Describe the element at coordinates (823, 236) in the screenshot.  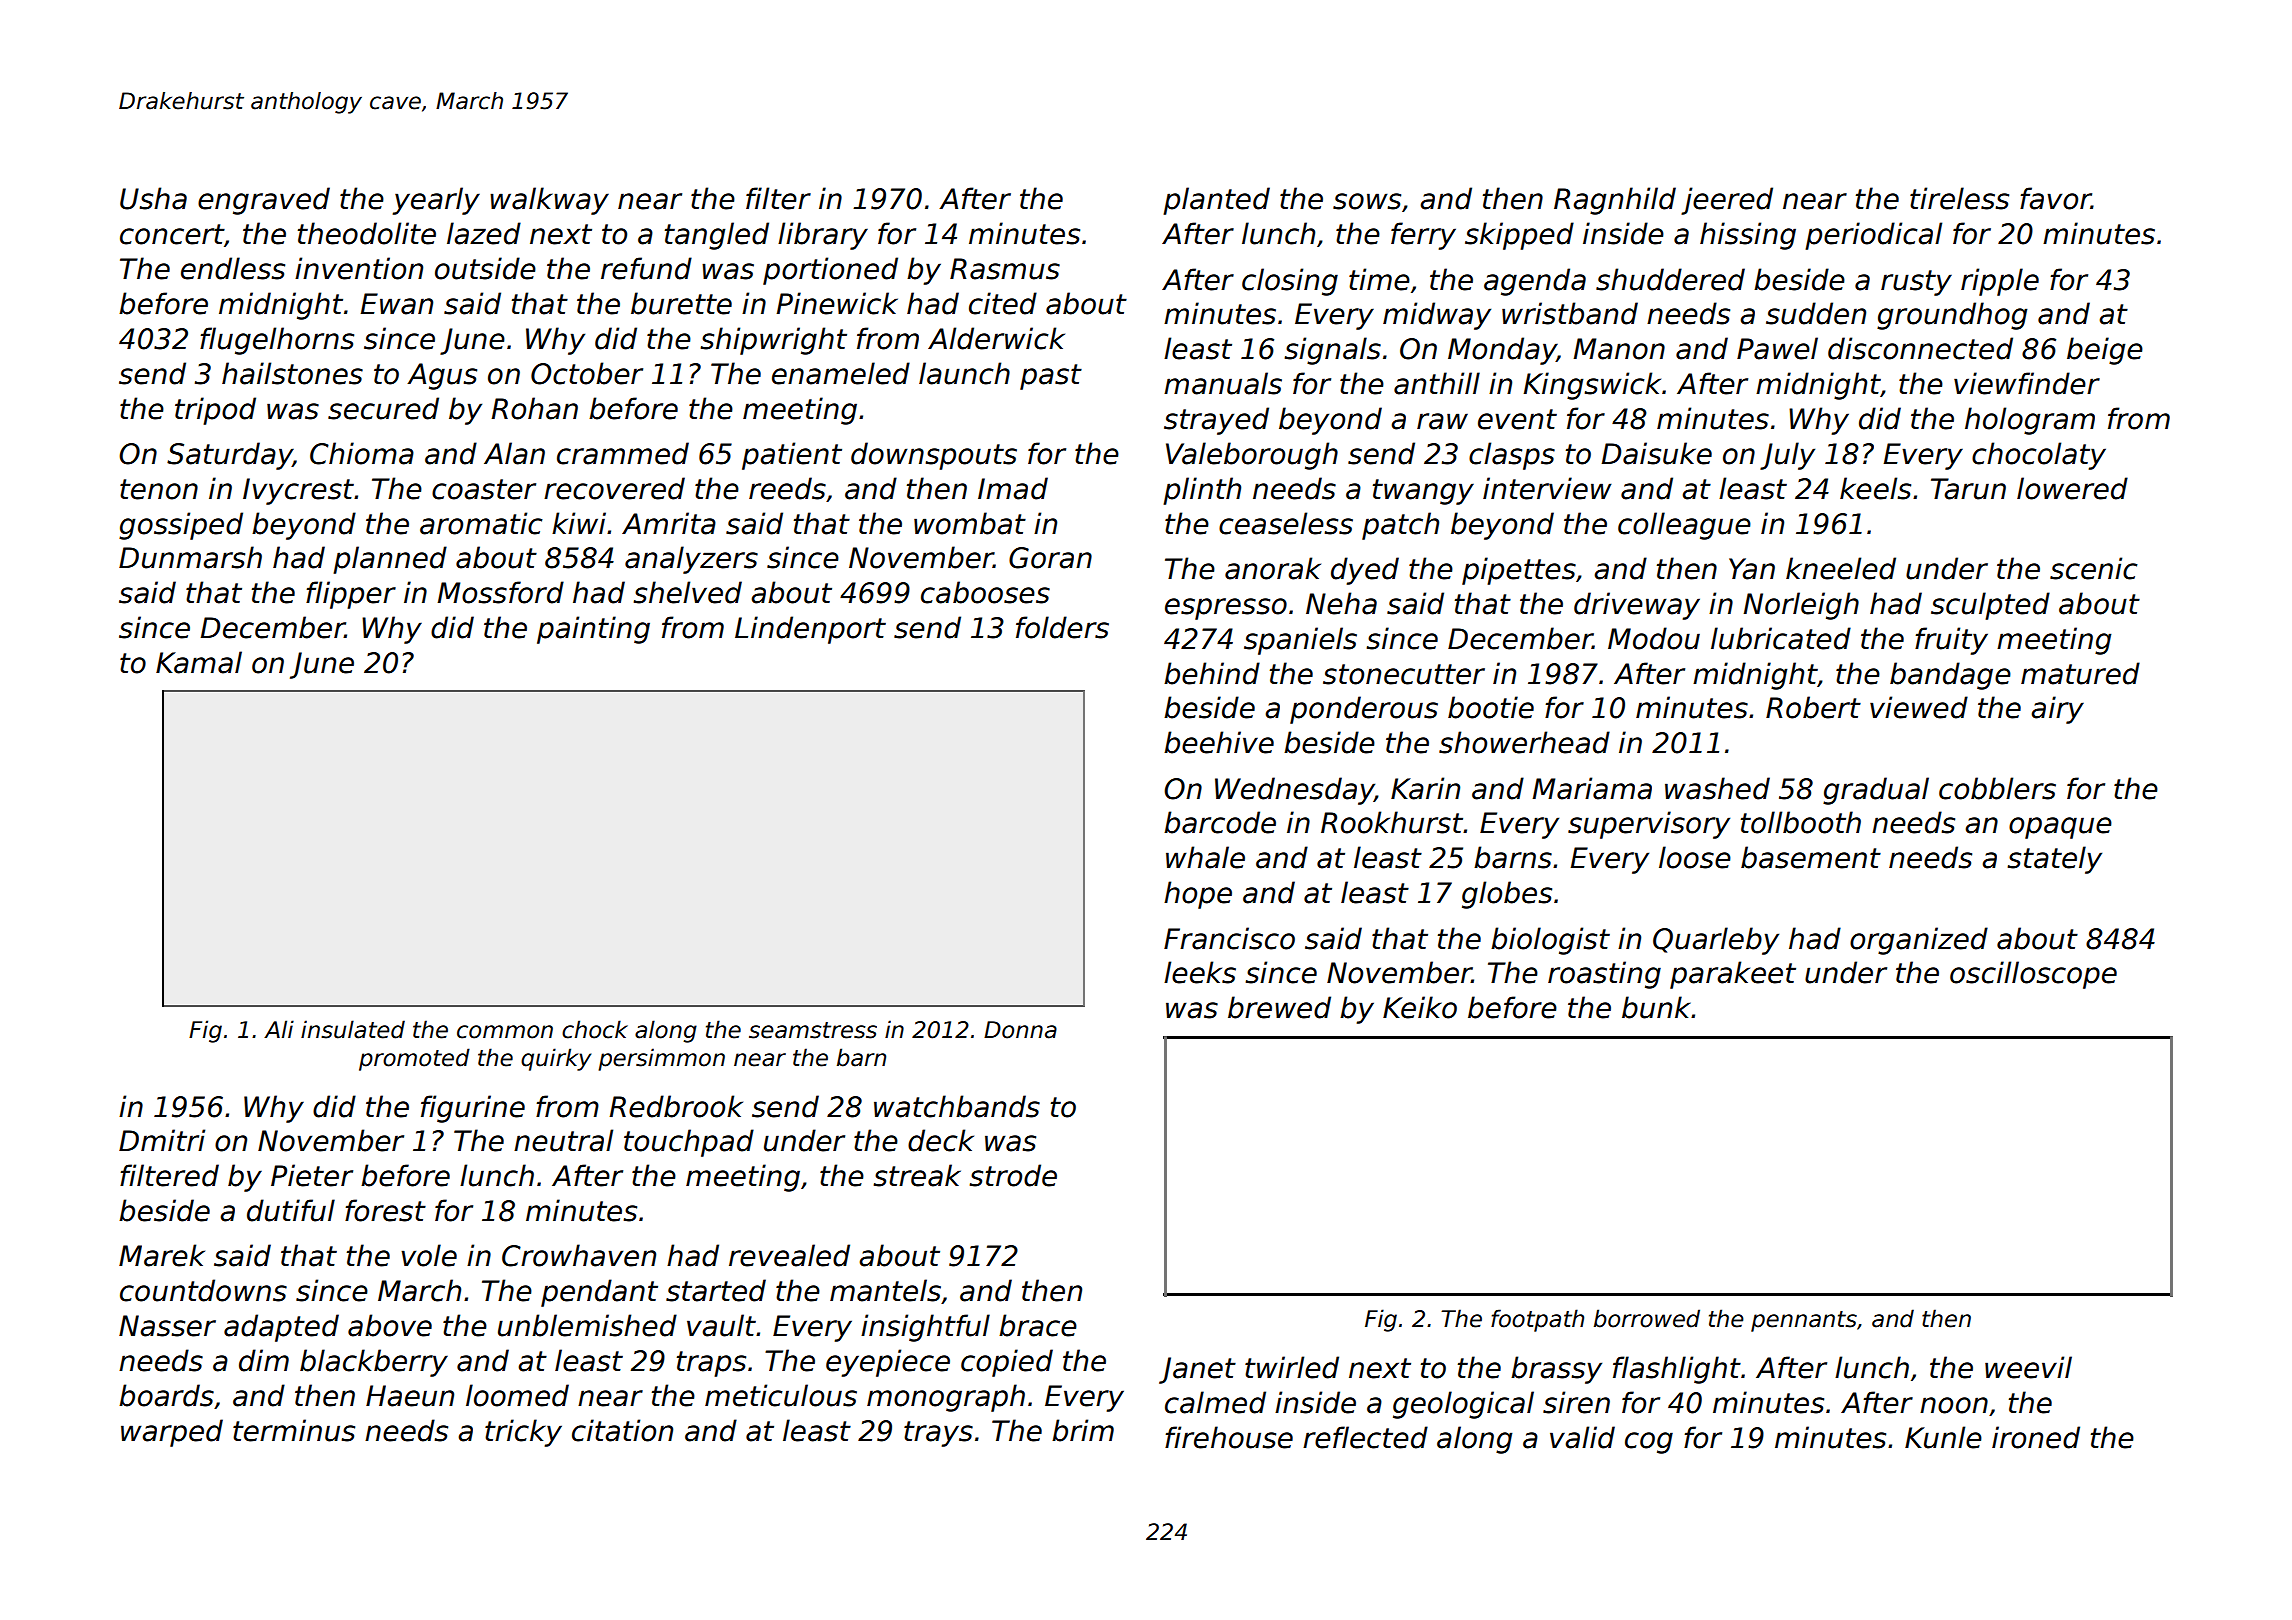
I see `library` at that location.
